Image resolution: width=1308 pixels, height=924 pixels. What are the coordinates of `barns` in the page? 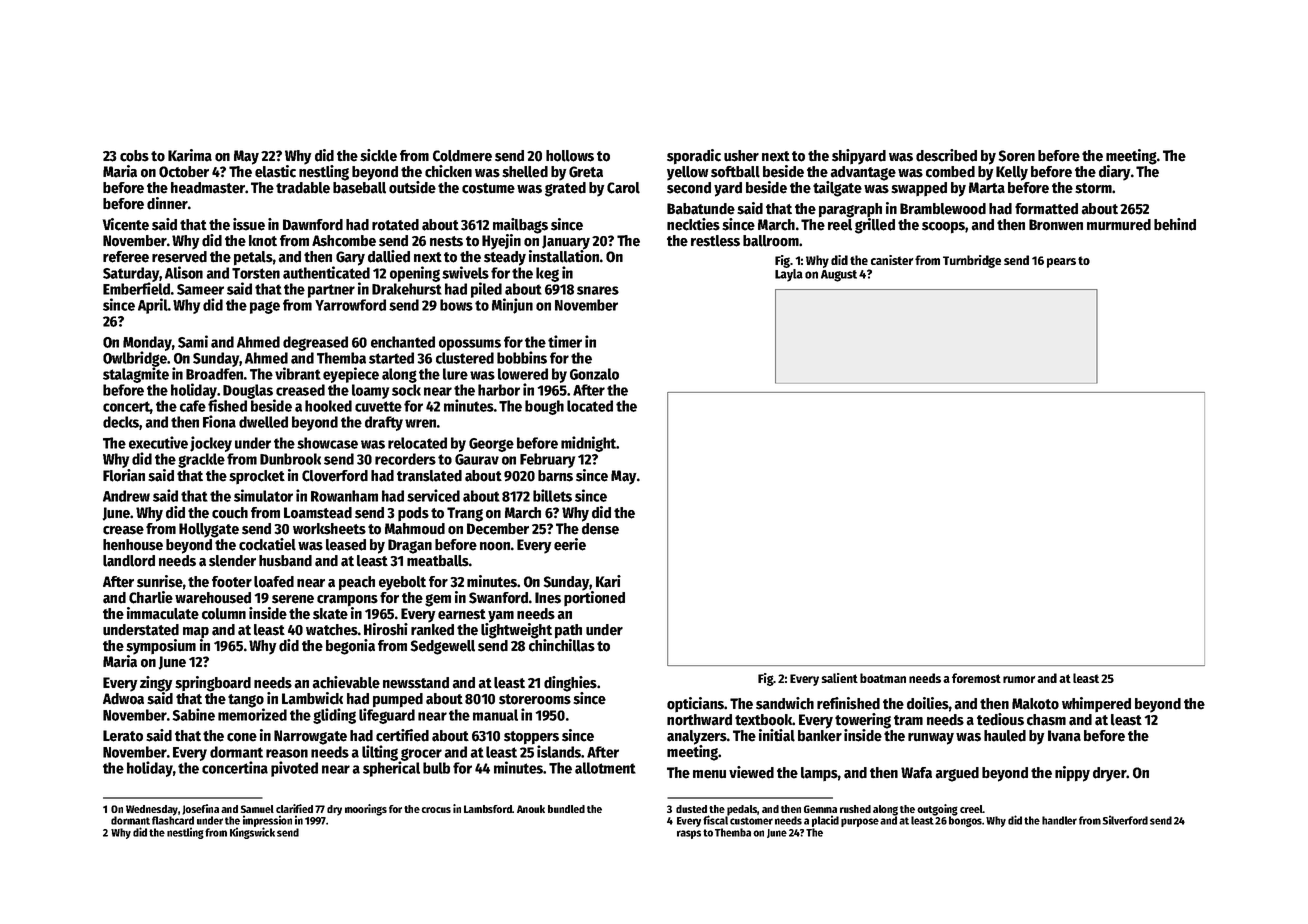 It's located at (555, 476).
